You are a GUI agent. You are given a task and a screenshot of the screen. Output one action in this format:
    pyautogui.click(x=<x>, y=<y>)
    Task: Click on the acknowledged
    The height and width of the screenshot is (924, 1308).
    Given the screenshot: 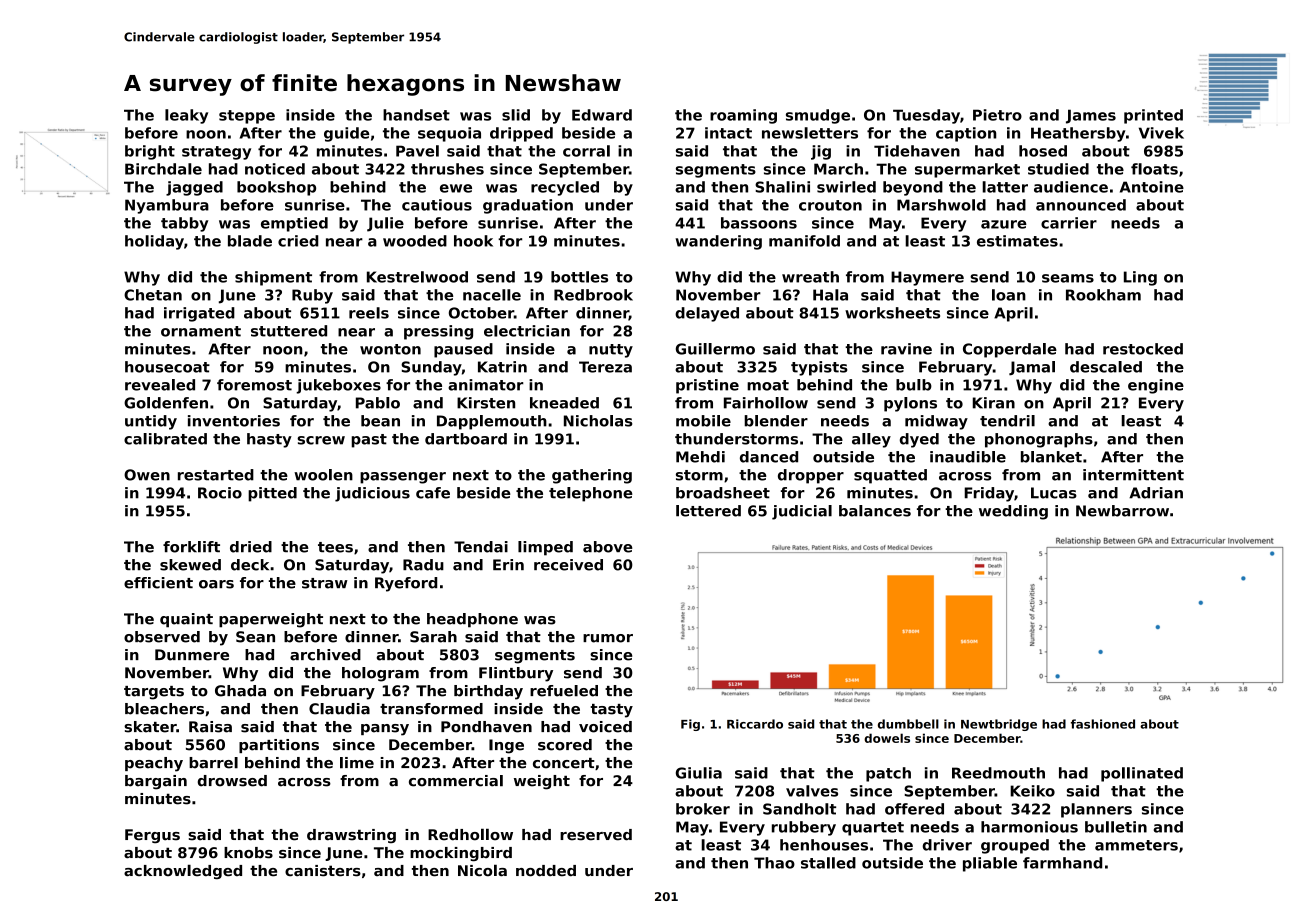 What is the action you would take?
    pyautogui.click(x=183, y=871)
